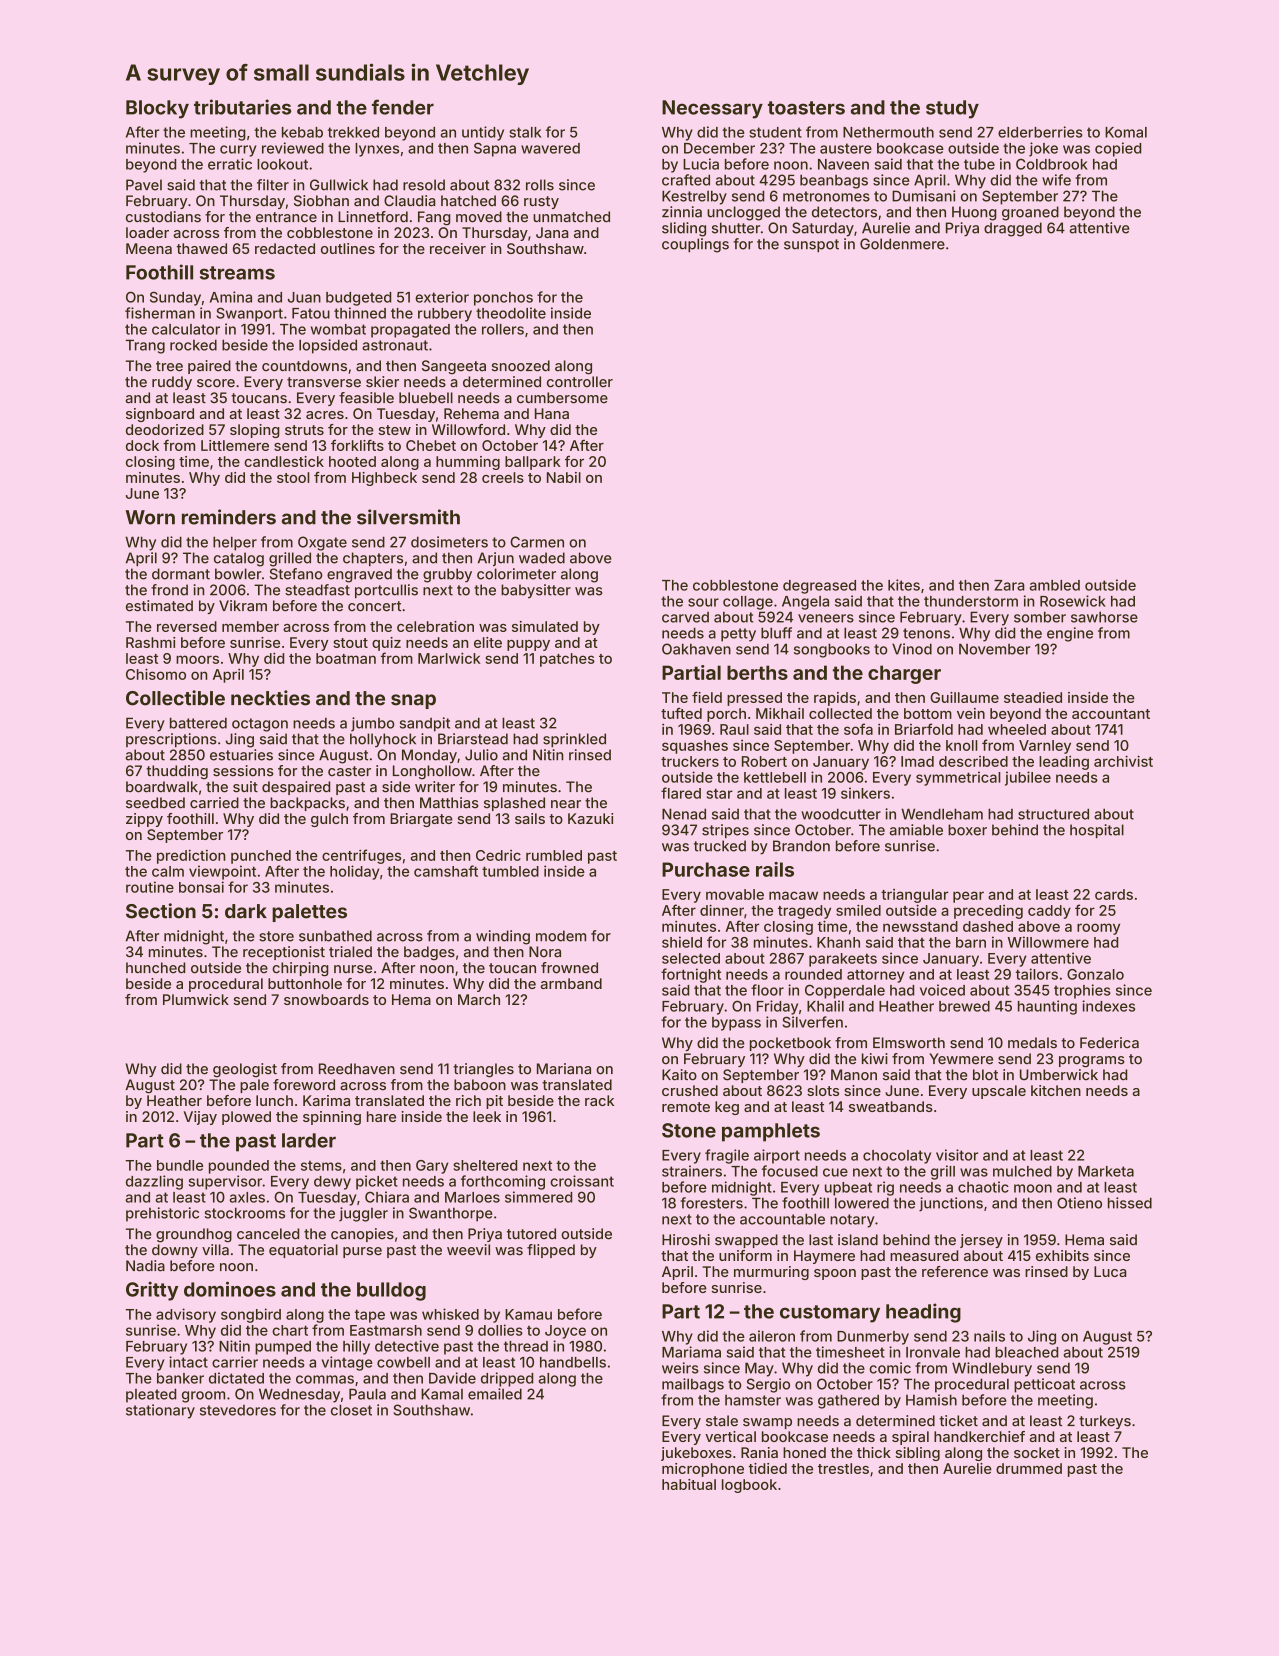 This image has height=1656, width=1279. I want to click on kites, so click(904, 585).
